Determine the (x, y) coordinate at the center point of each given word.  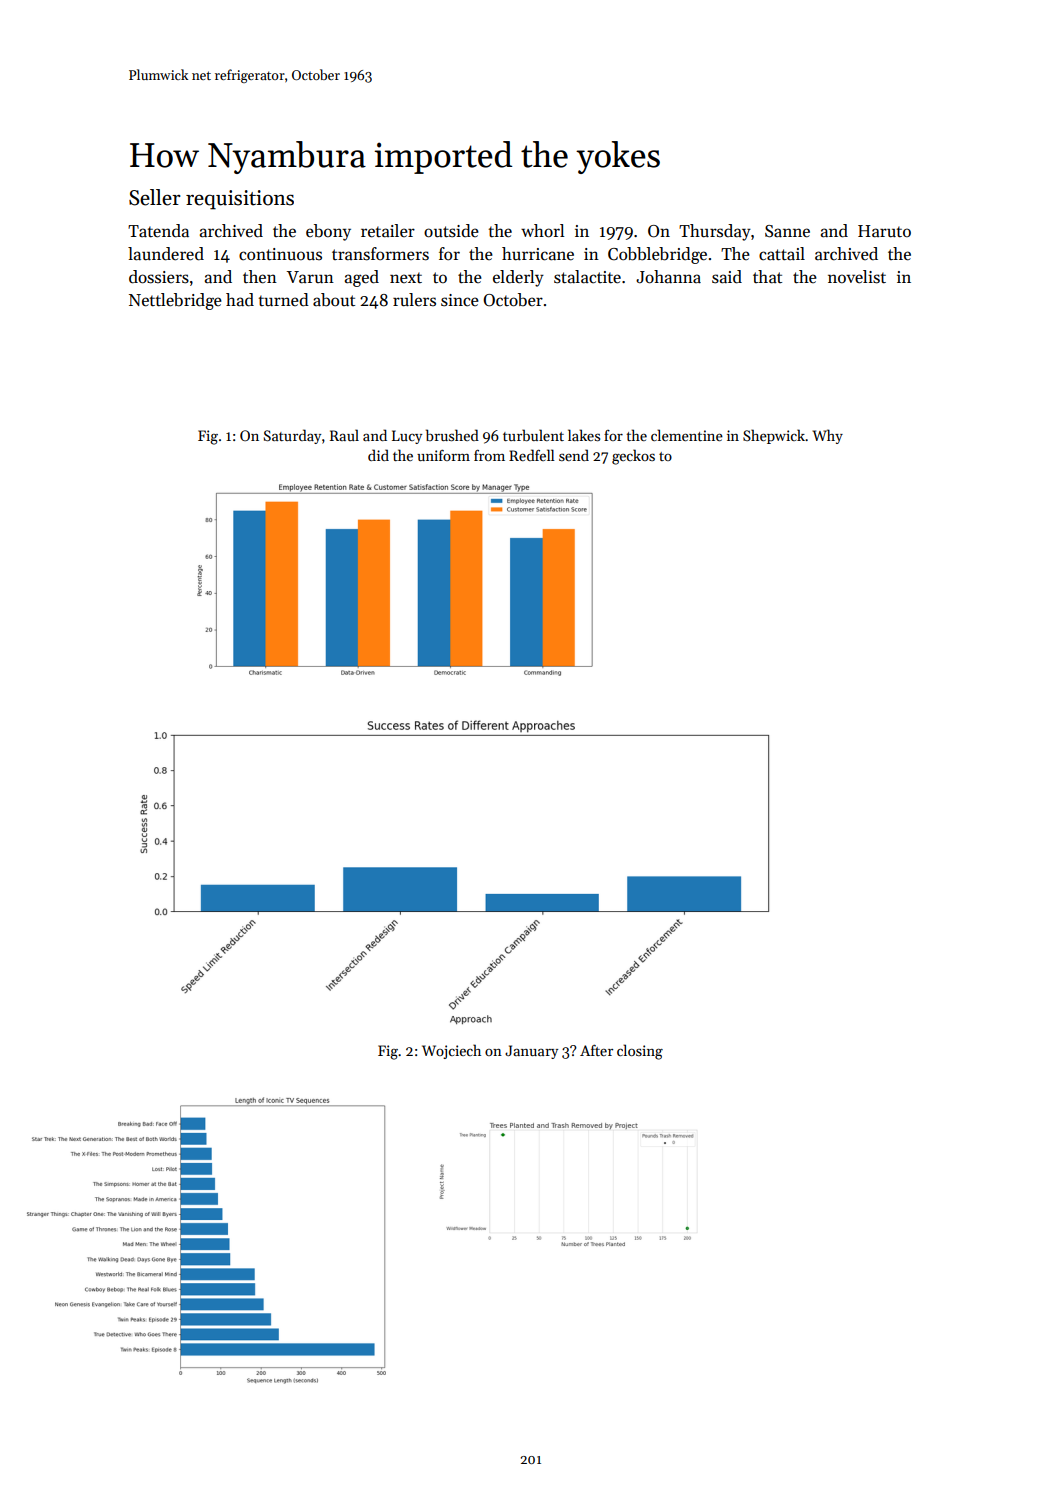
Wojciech (451, 1051)
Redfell (532, 455)
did (378, 455)
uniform (443, 455)
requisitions (240, 200)
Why (827, 436)
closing (640, 1052)
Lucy (407, 437)
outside (451, 231)
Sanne (787, 231)
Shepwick (774, 436)
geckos (633, 457)
